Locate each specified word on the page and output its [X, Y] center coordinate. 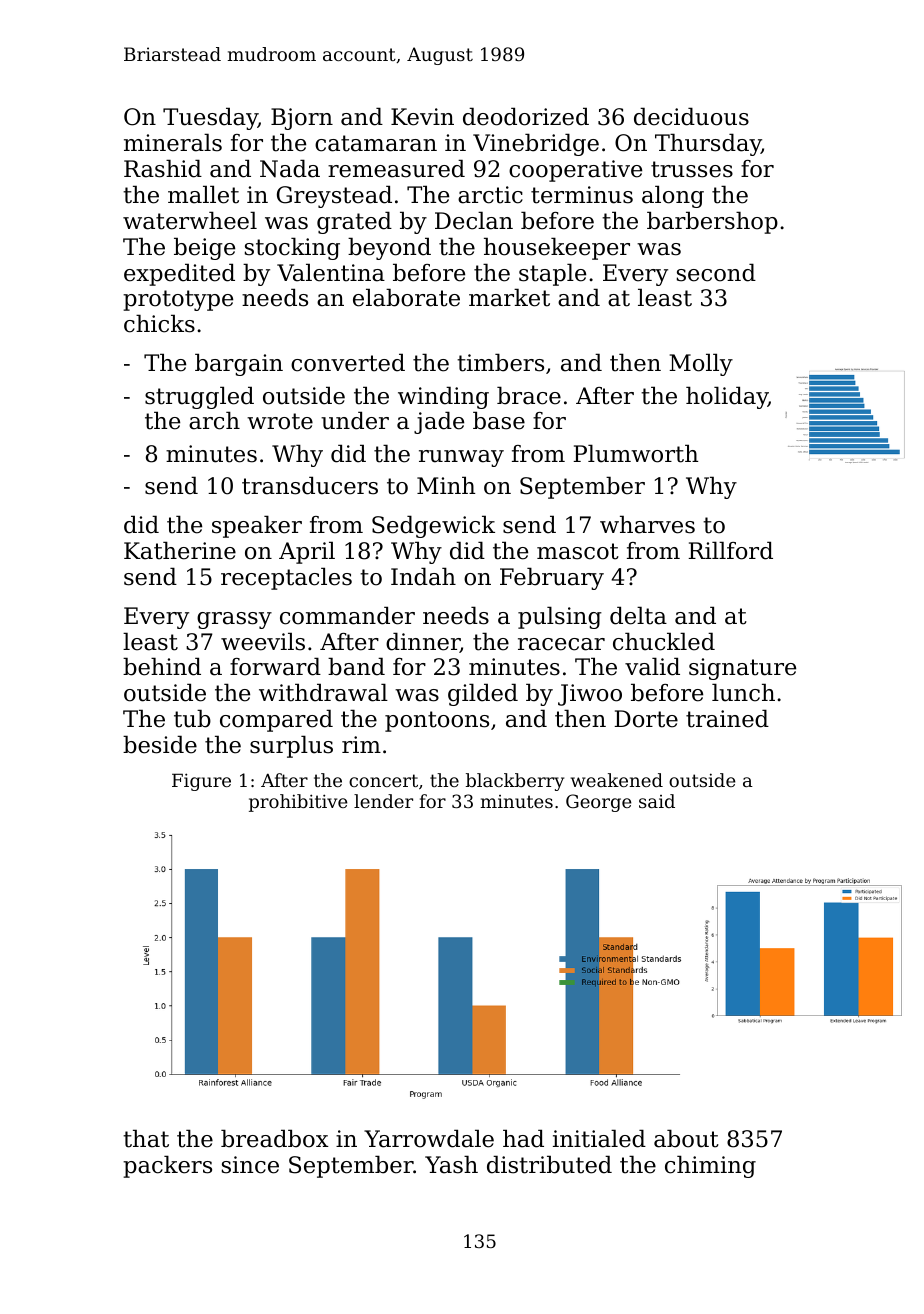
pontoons [437, 721]
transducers [310, 485]
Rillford [730, 550]
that [146, 1138]
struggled [199, 397]
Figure [201, 782]
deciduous [691, 116]
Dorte [646, 719]
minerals [173, 142]
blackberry [515, 782]
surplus [291, 746]
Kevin [422, 117]
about [686, 1138]
